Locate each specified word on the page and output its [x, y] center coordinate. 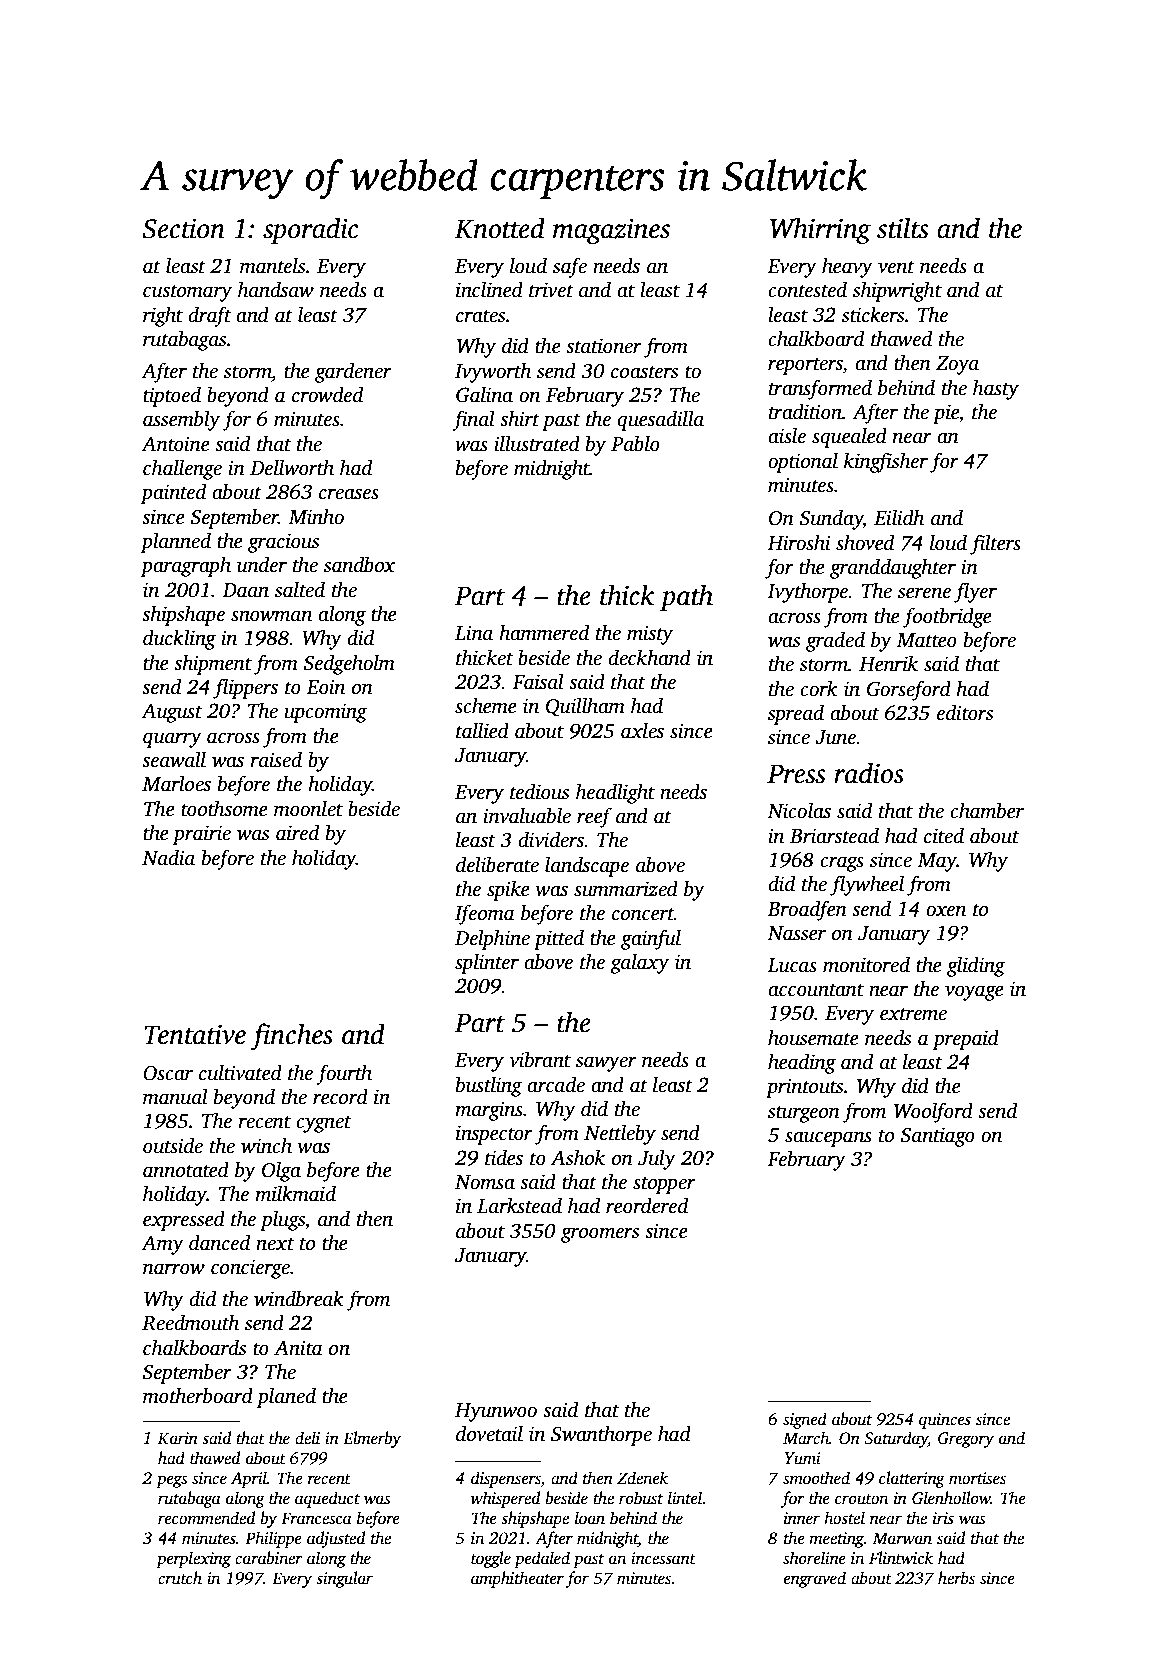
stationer [604, 346]
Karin [178, 1438]
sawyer [606, 1064]
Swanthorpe [601, 1435]
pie [946, 414]
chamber [987, 810]
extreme [913, 1014]
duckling [179, 639]
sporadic [311, 230]
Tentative [195, 1035]
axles [642, 730]
